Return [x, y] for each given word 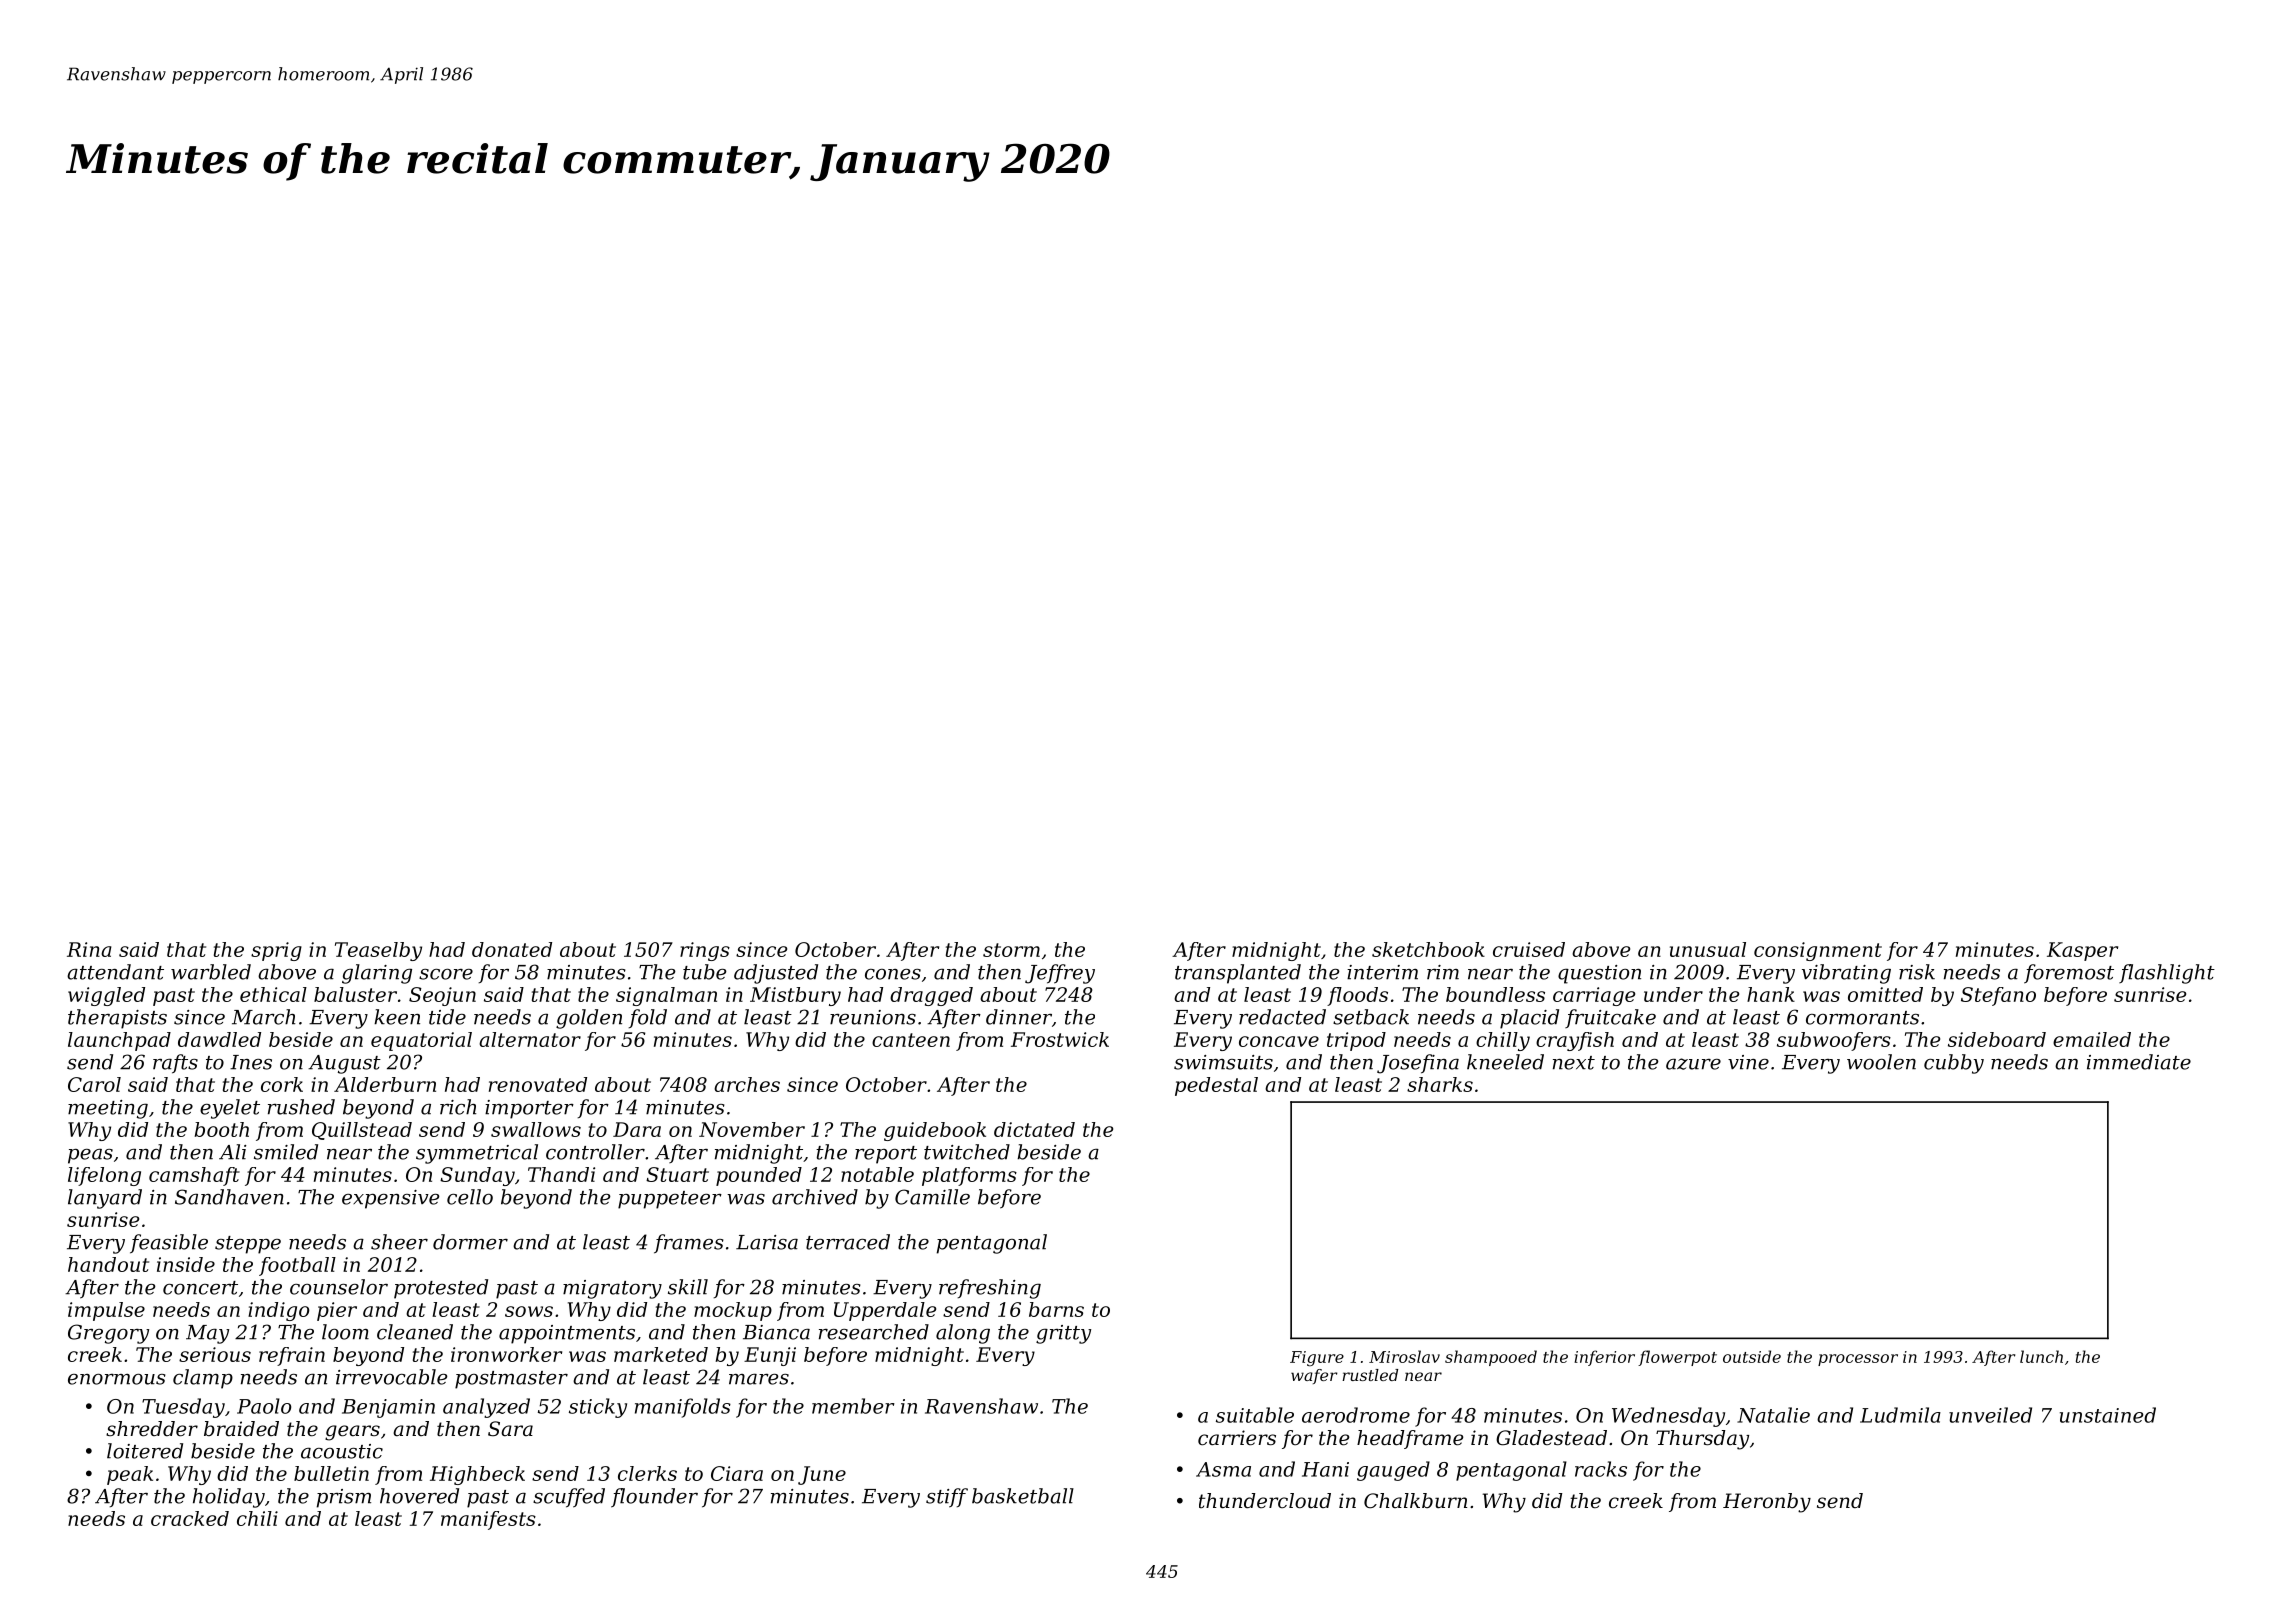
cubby [1954, 1064]
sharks [1440, 1084]
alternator [530, 1039]
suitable [1255, 1415]
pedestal [1216, 1086]
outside [1752, 1356]
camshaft [194, 1176]
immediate [2139, 1062]
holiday [229, 1498]
